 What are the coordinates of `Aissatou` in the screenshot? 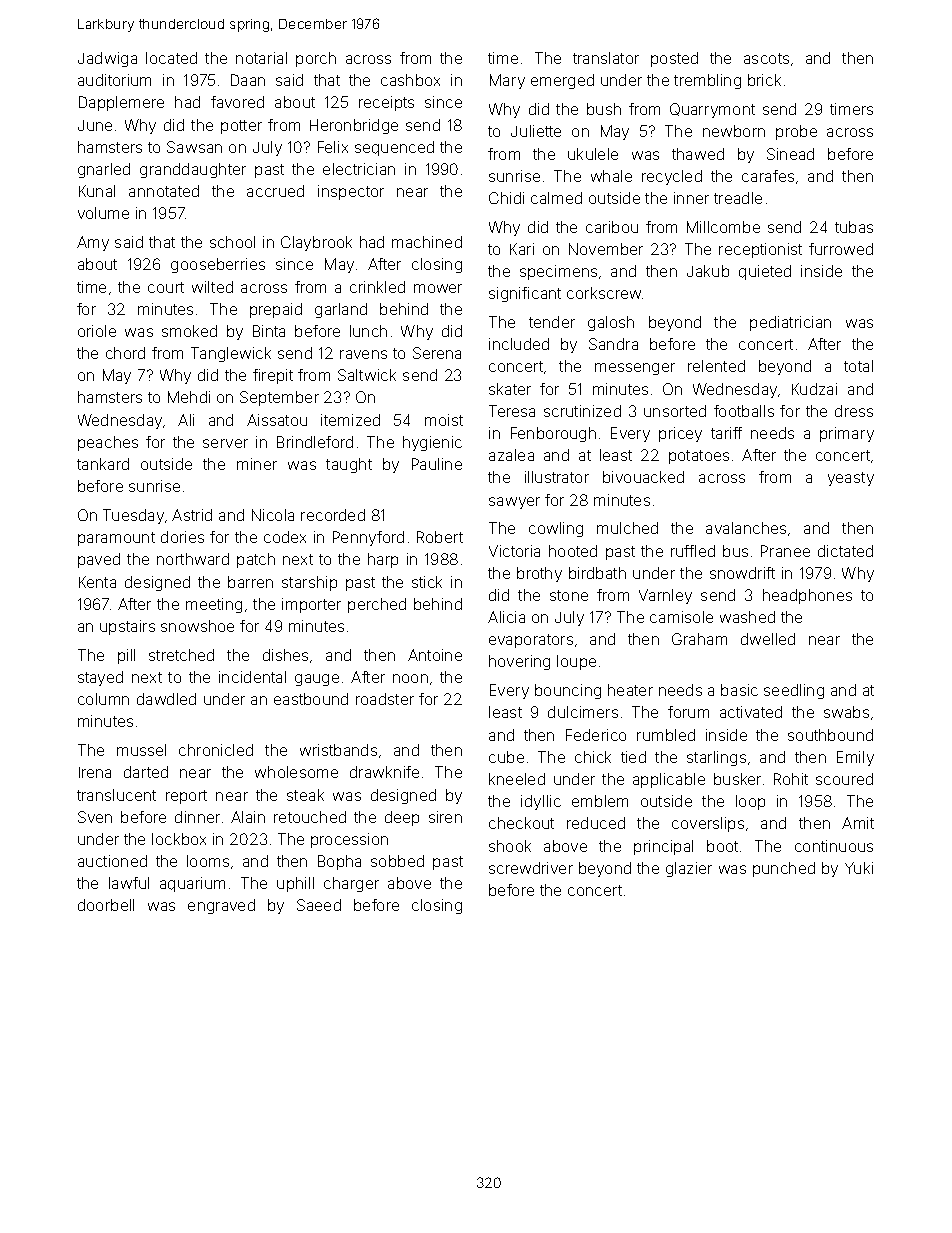 It's located at (277, 420).
